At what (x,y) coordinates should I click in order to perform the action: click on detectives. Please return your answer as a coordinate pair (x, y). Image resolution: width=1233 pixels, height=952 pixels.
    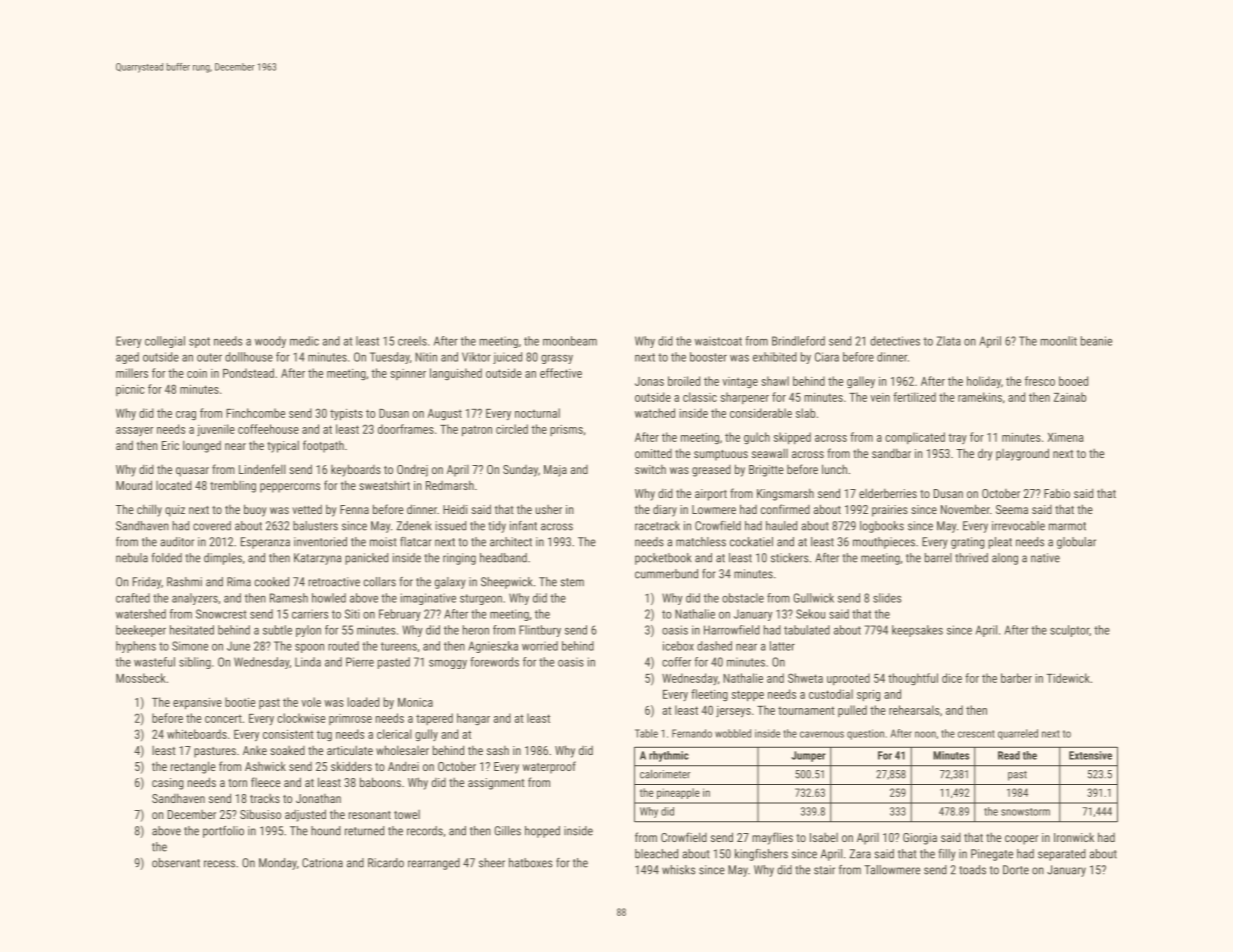
    Looking at the image, I should click on (895, 341).
